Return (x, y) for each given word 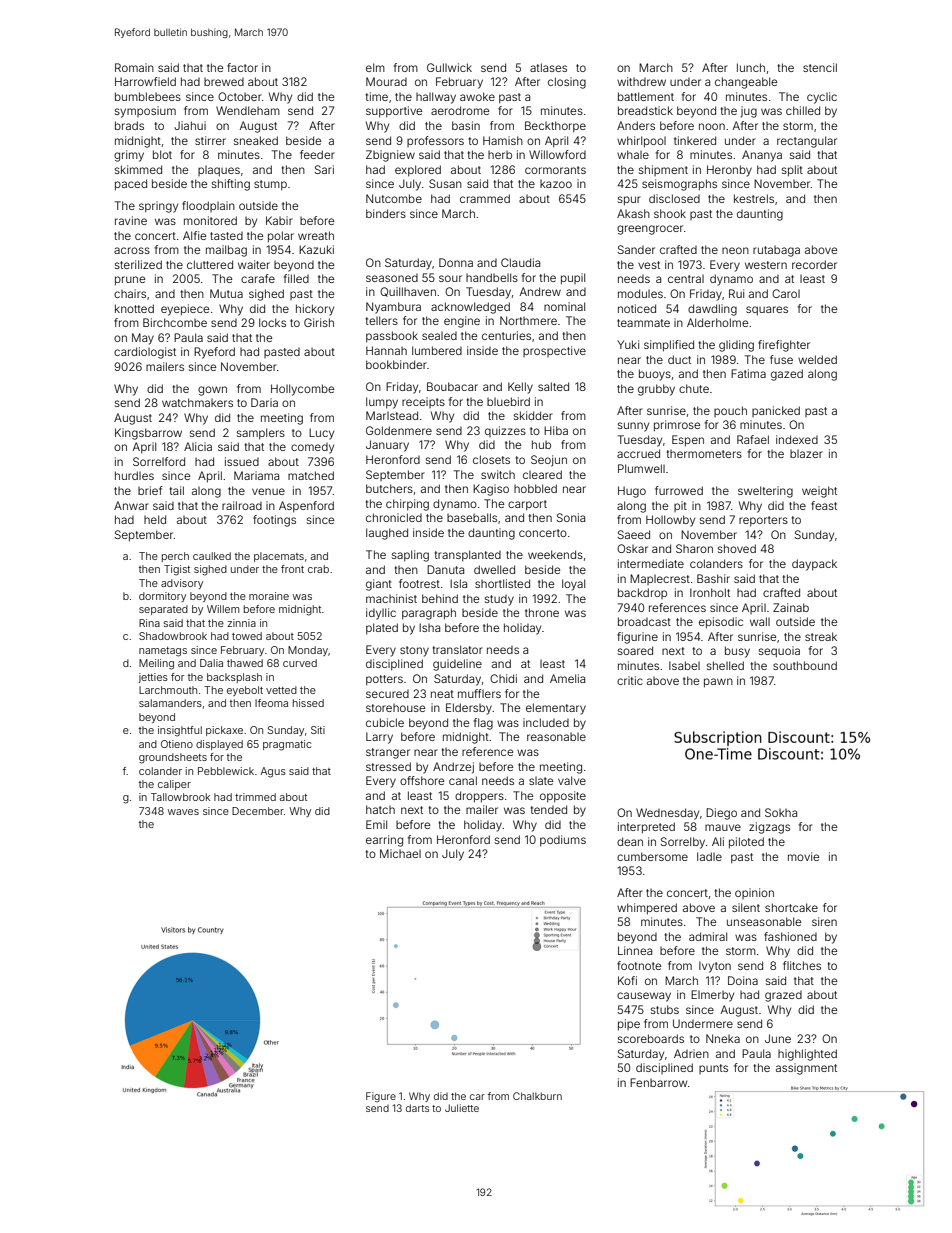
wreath (316, 235)
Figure (381, 1097)
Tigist (177, 570)
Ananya (762, 156)
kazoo (556, 184)
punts (713, 1069)
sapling (410, 556)
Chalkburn (537, 1096)
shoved (737, 548)
